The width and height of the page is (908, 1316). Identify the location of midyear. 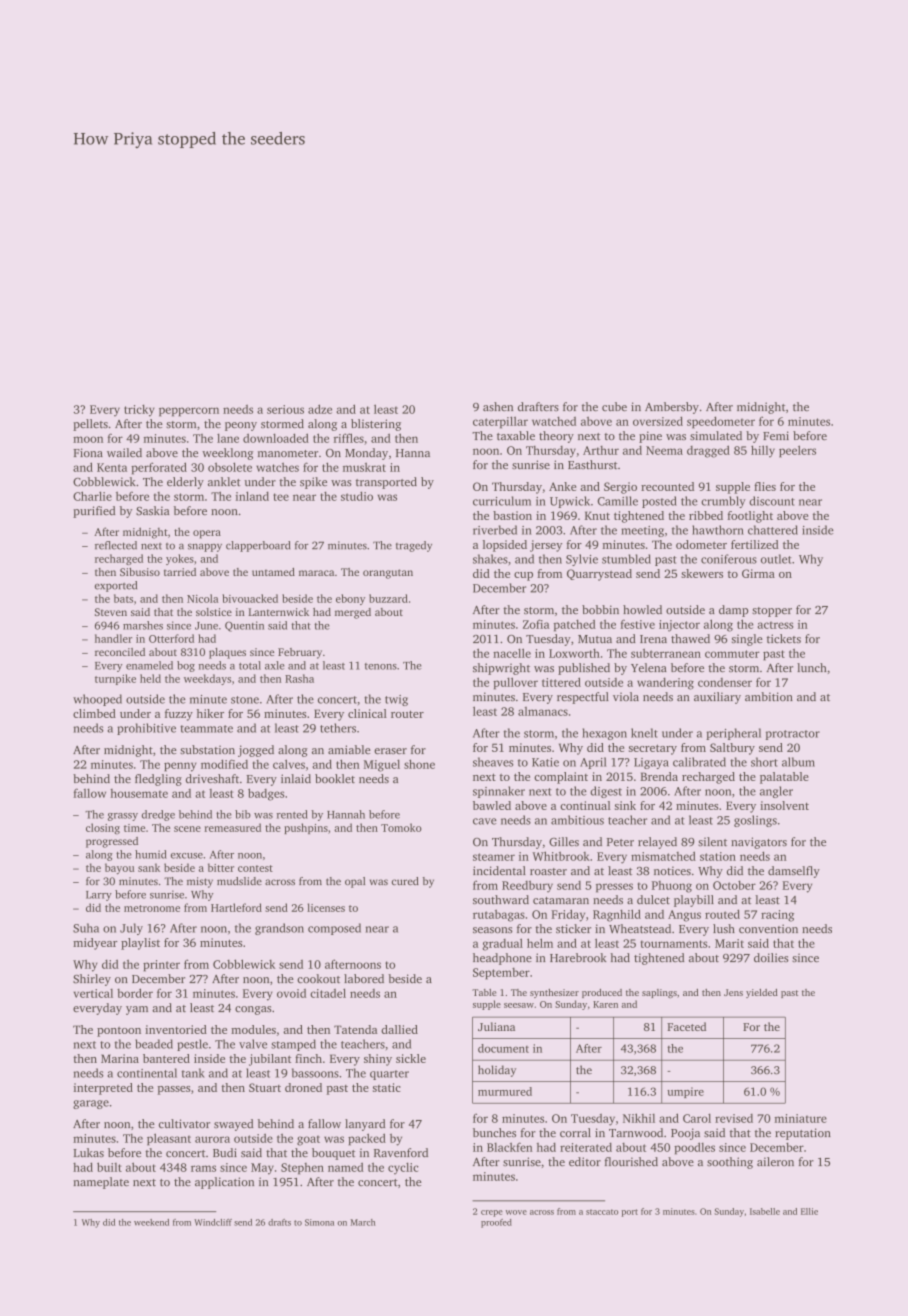
(95, 944).
